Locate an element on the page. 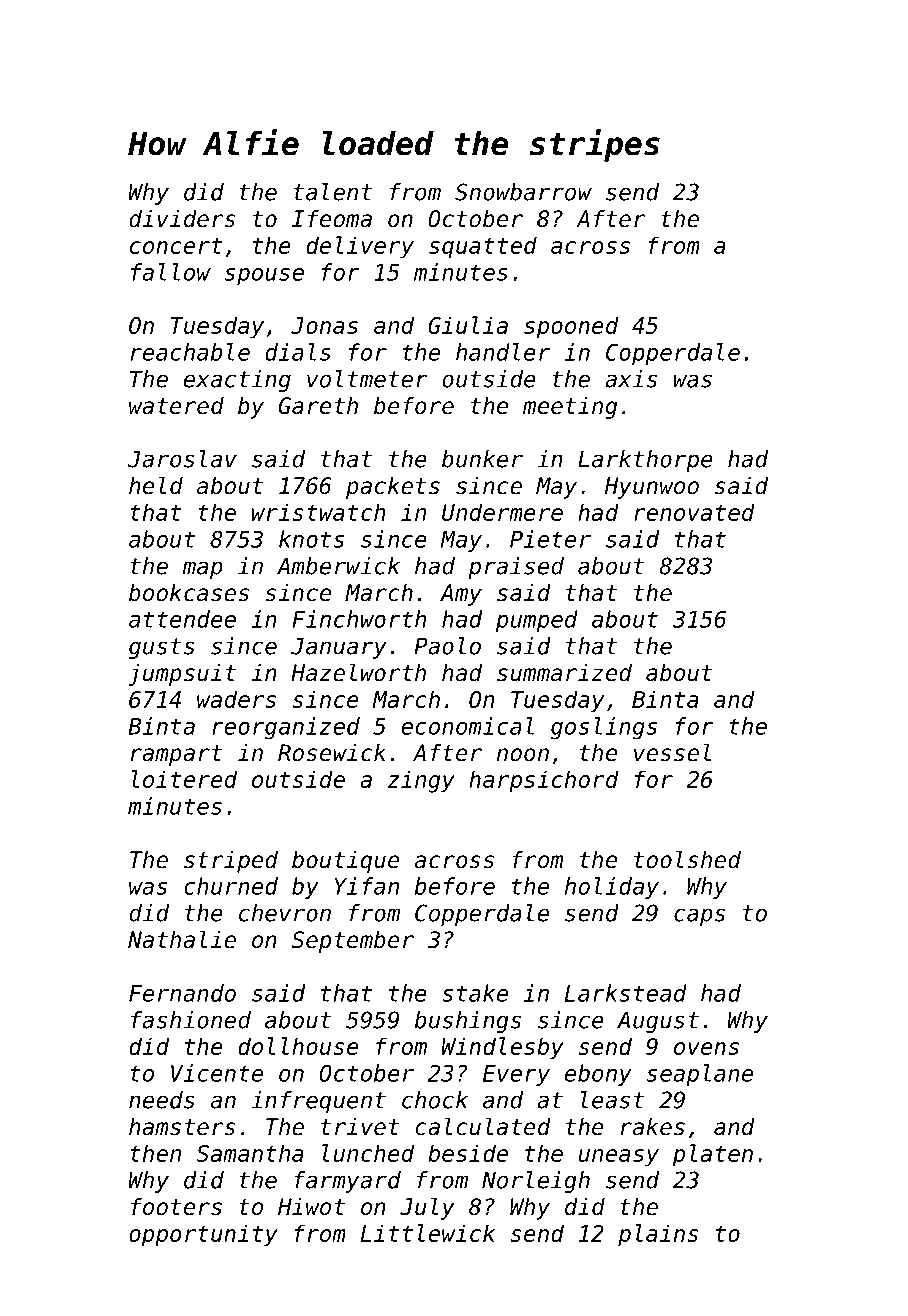  spooned is located at coordinates (571, 327).
